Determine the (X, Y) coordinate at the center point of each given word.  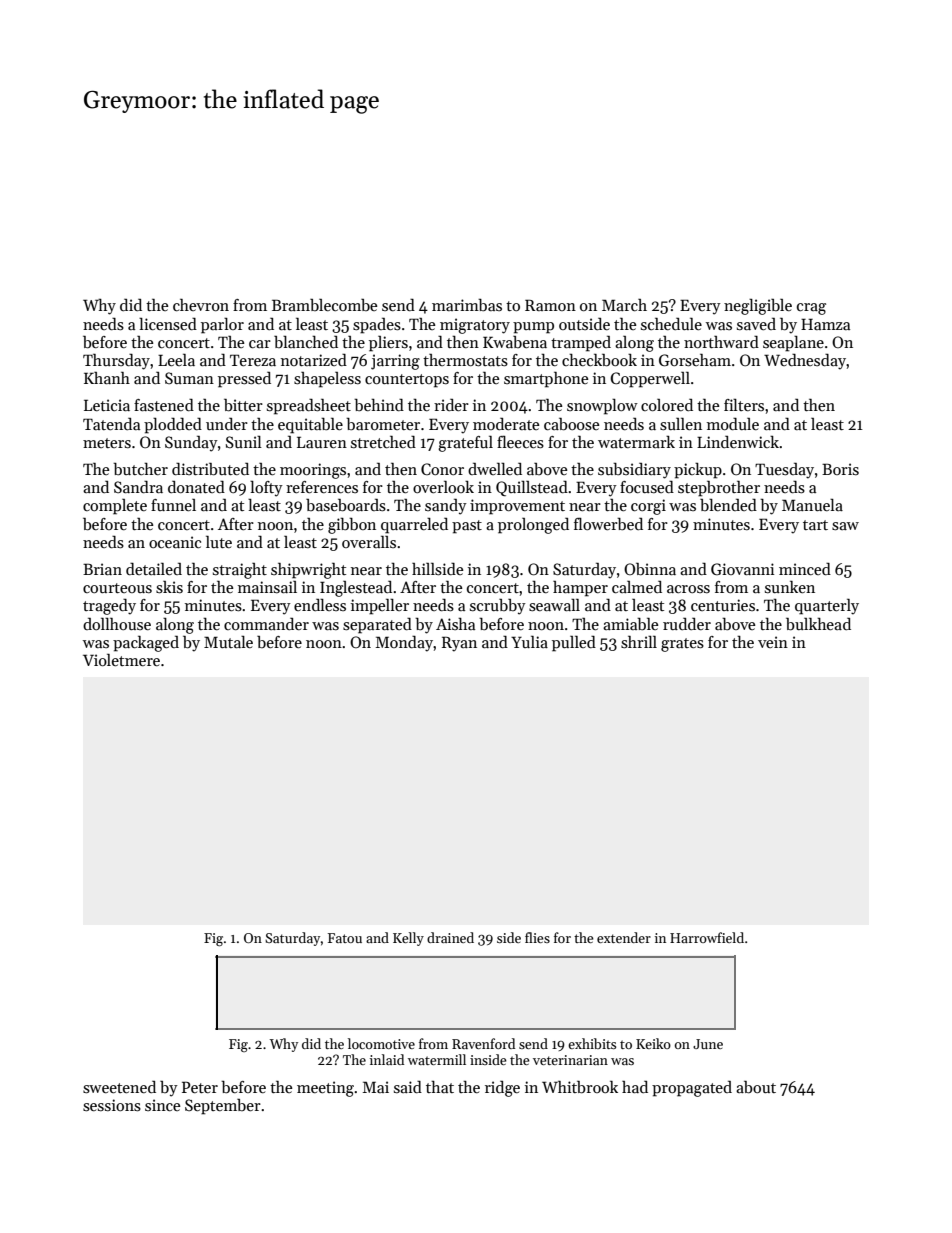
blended (728, 504)
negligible (758, 306)
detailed (154, 569)
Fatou (345, 938)
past (467, 527)
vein (773, 642)
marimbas (467, 305)
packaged (146, 644)
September (223, 1106)
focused (647, 487)
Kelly (408, 939)
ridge (502, 1088)
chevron (201, 305)
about (756, 1087)
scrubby (498, 606)
